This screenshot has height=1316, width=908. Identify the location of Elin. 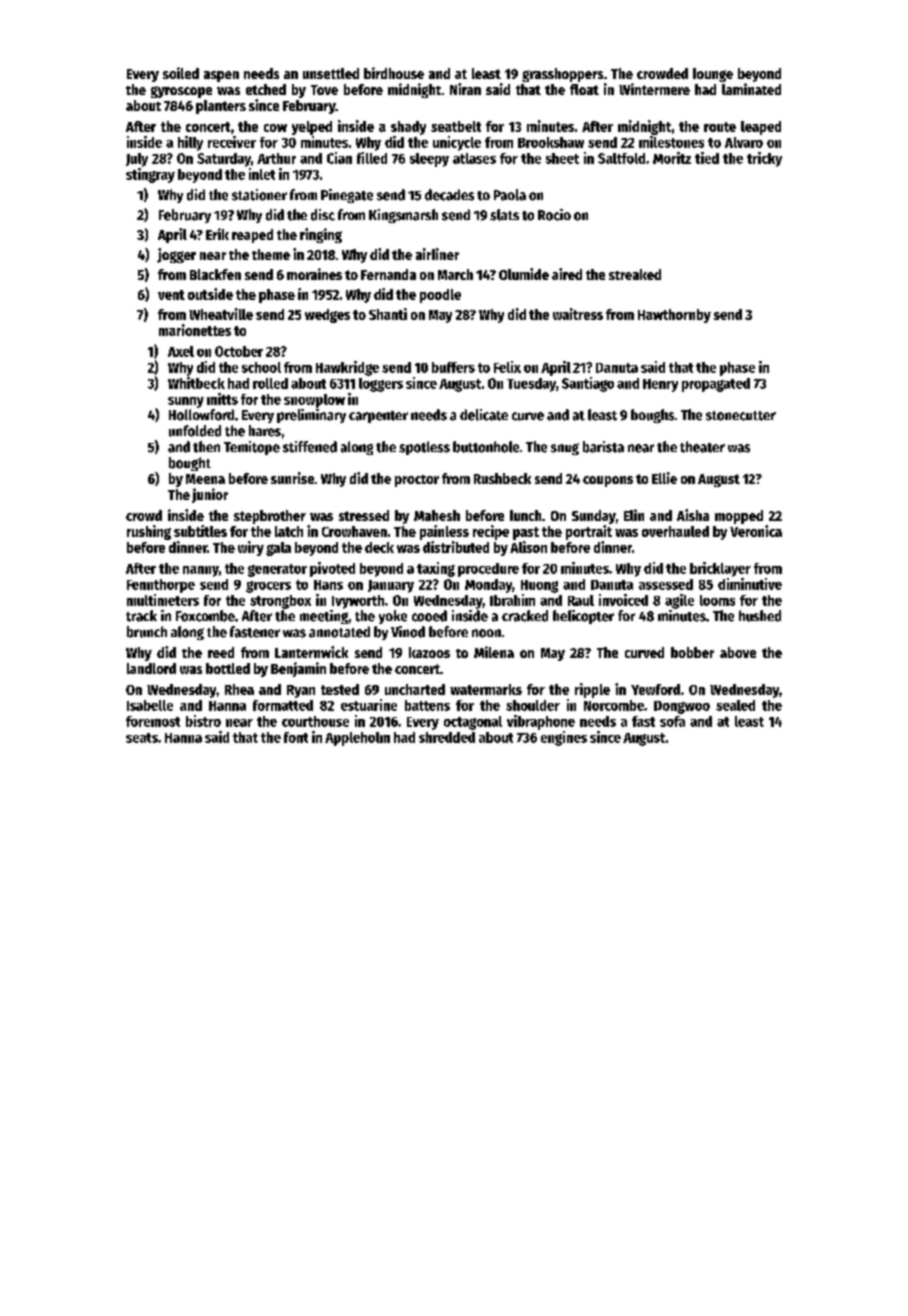
(634, 515).
